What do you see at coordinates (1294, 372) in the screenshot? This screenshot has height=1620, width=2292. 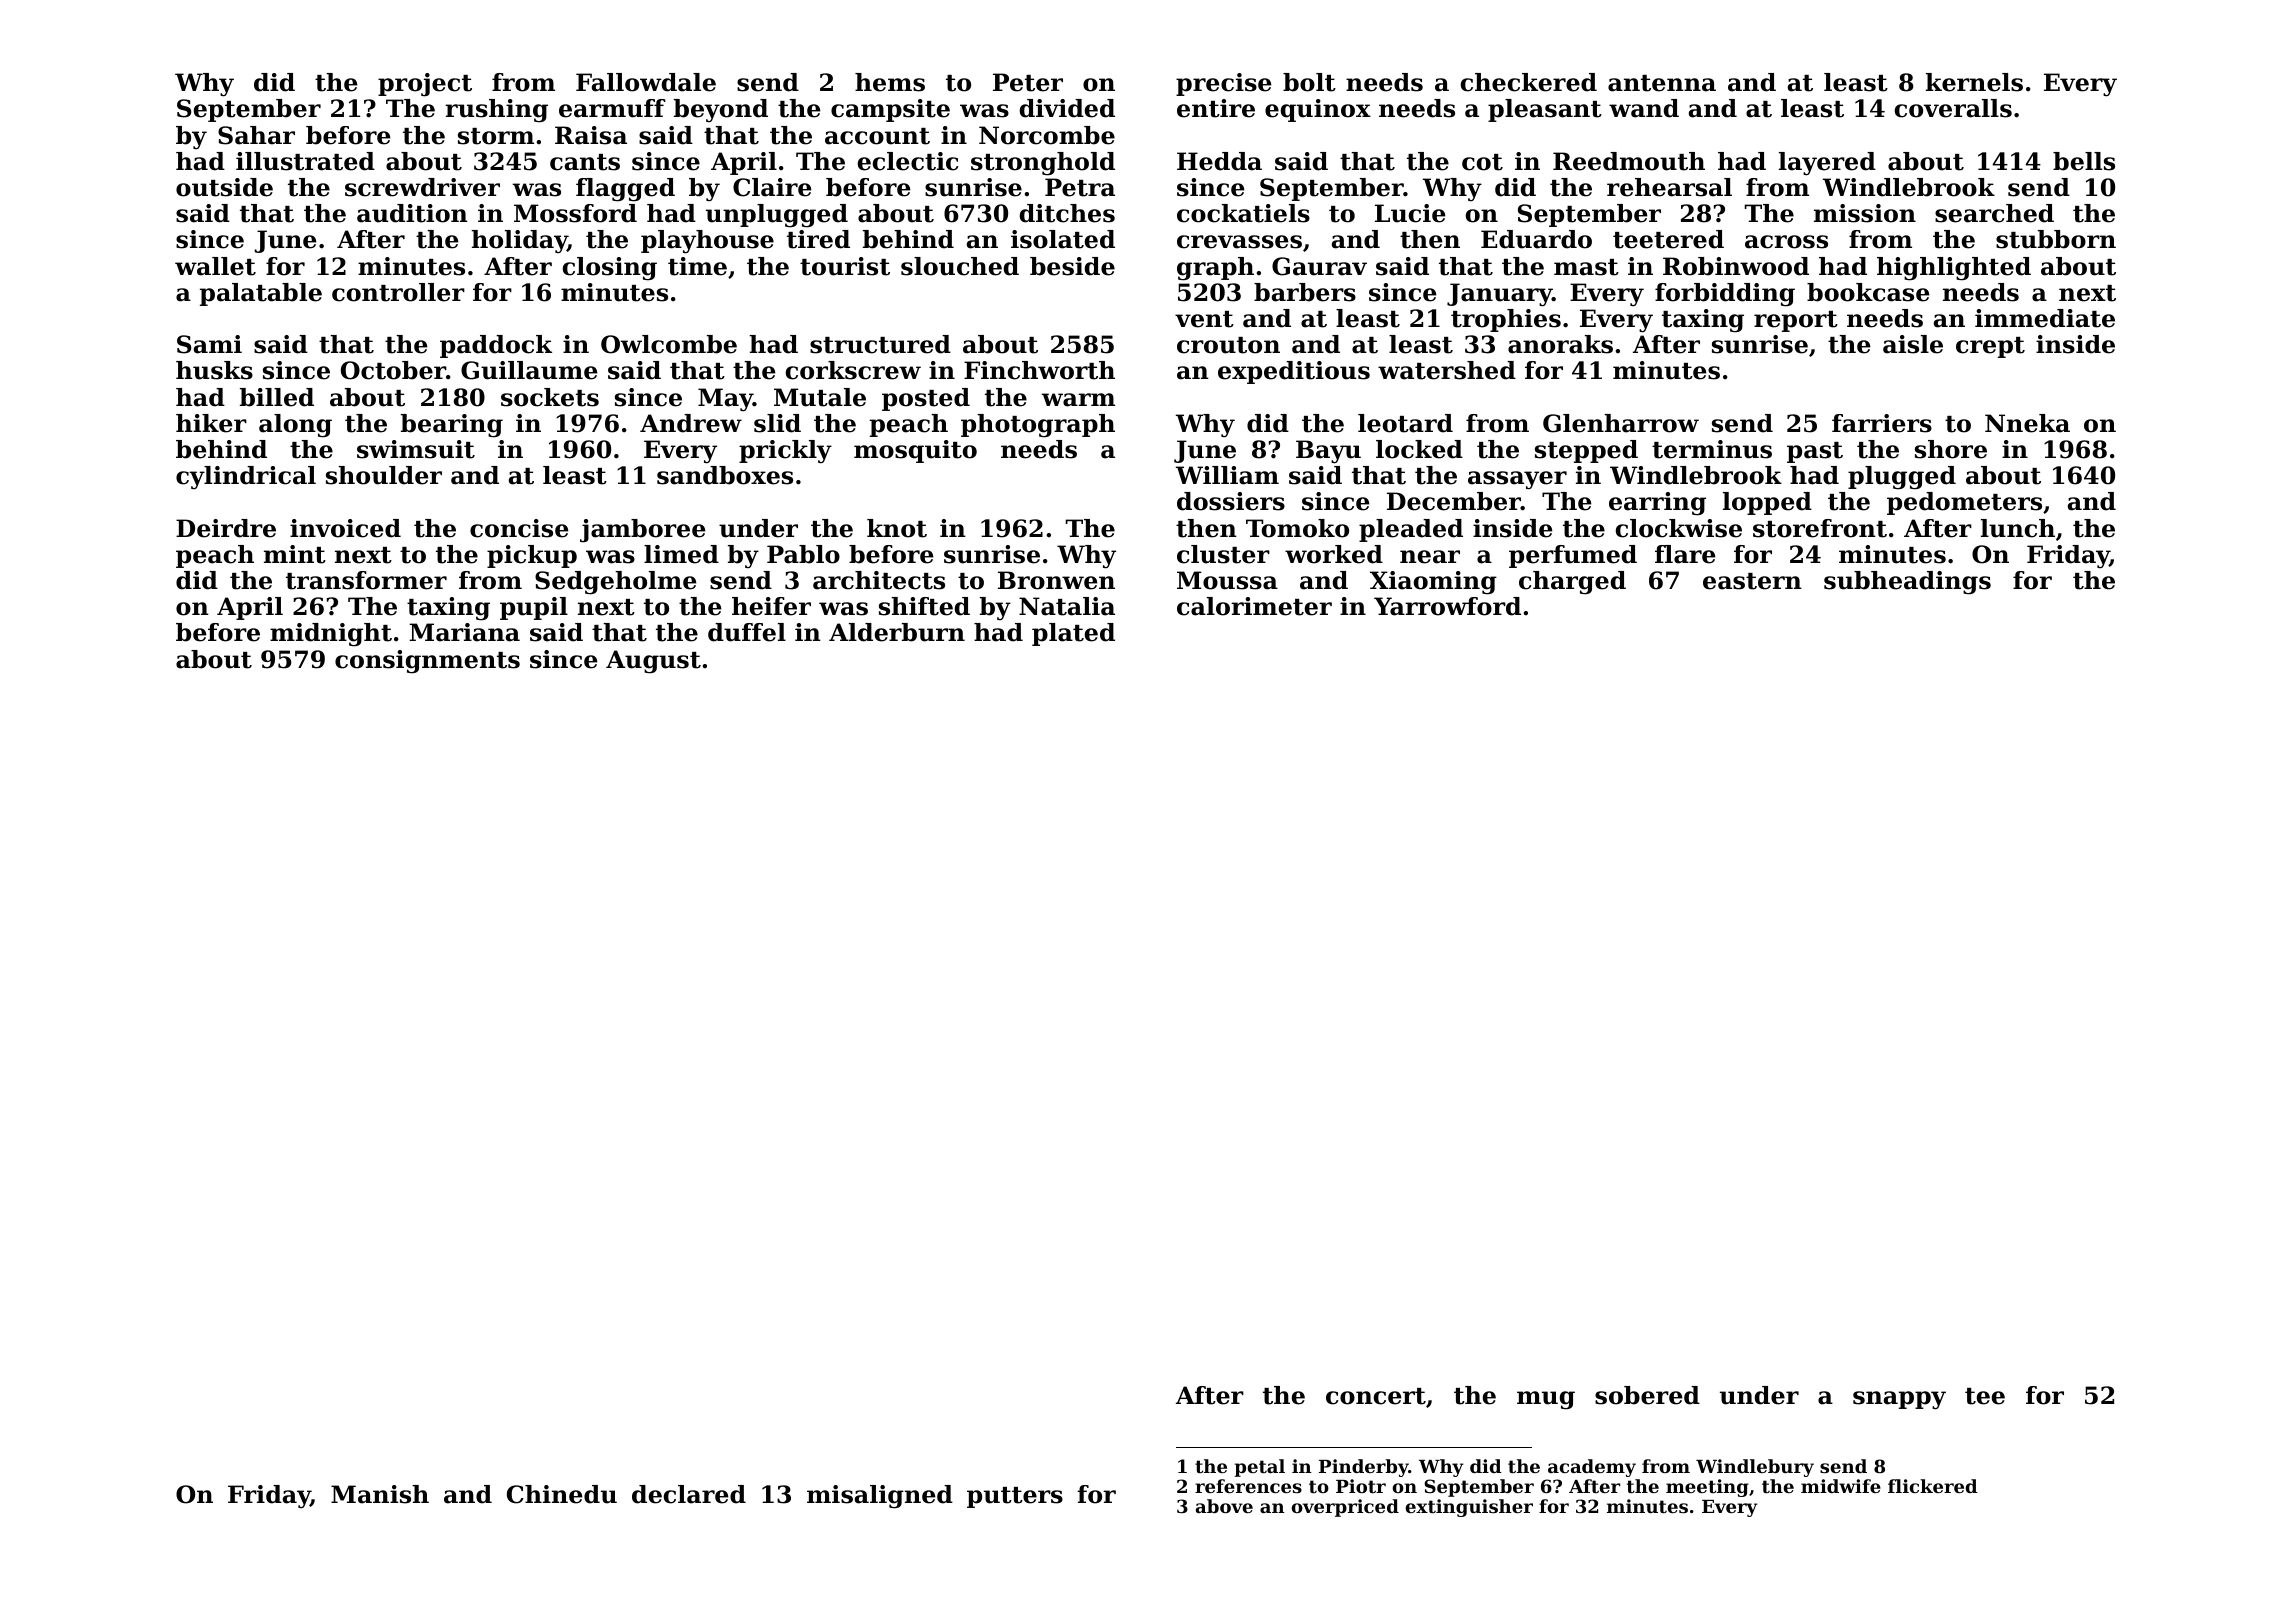 I see `expeditious` at bounding box center [1294, 372].
